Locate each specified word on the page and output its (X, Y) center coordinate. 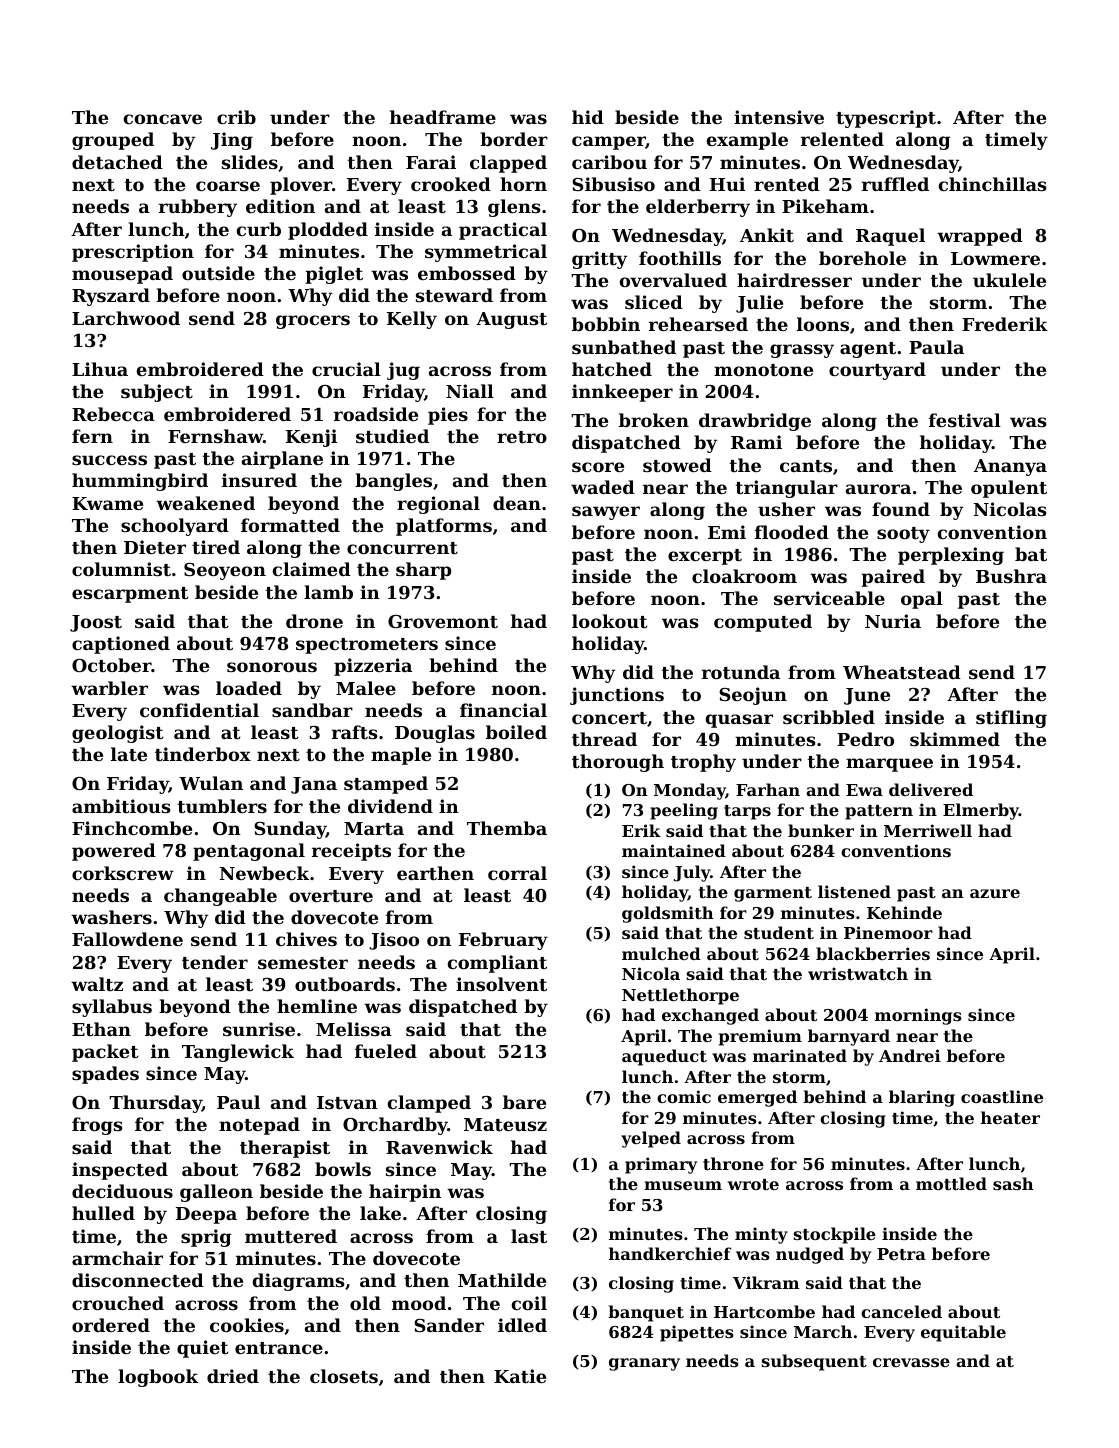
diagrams (299, 1282)
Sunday (290, 830)
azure (995, 893)
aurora (878, 489)
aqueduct (664, 1057)
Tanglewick (238, 1053)
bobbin (606, 324)
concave (163, 119)
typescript (886, 119)
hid (588, 117)
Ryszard (111, 297)
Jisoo (394, 941)
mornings (918, 1016)
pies (448, 416)
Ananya (1010, 467)
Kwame (107, 503)
